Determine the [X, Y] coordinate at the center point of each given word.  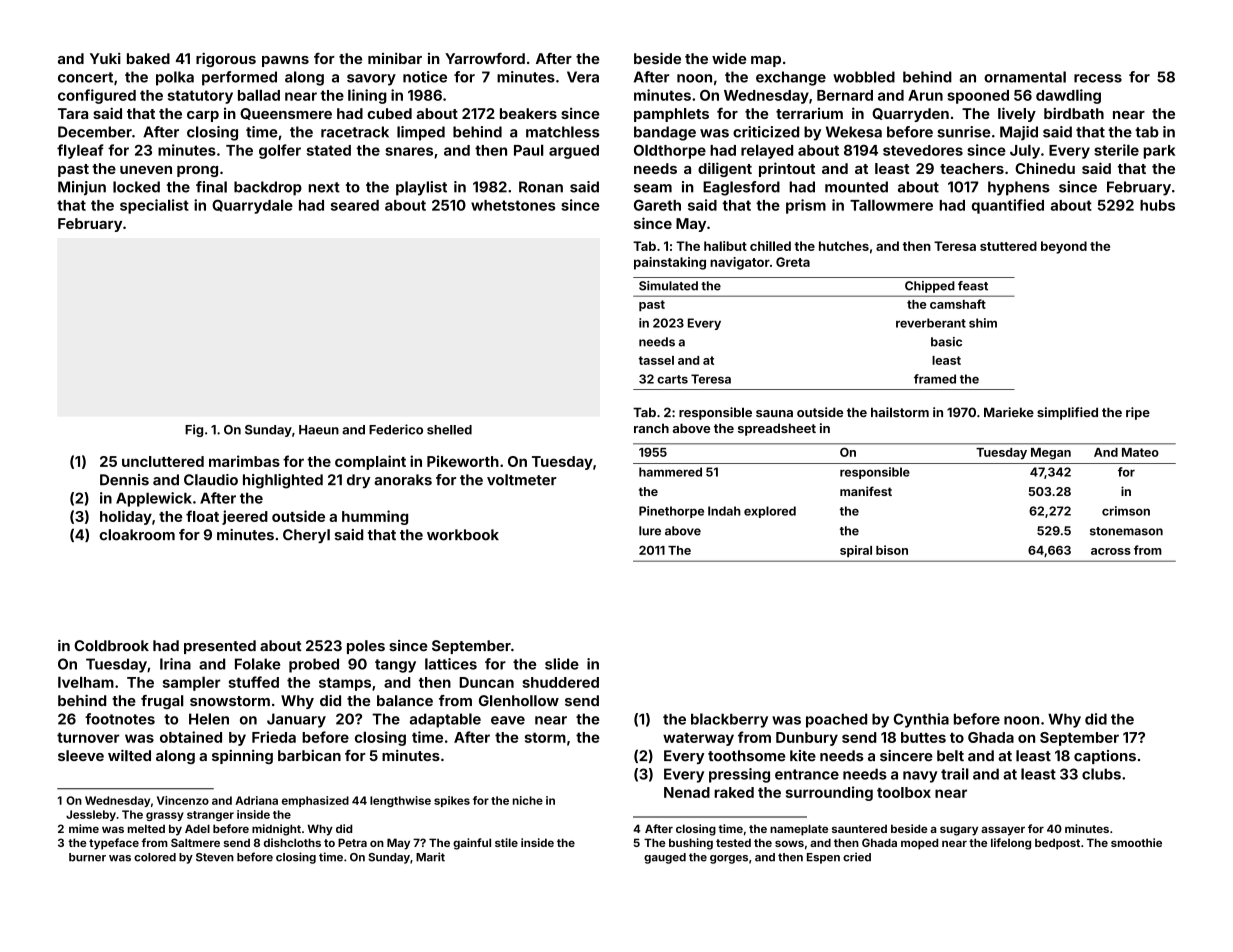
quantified [1007, 206]
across [1111, 551]
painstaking [670, 263]
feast [973, 286]
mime [84, 828]
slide [562, 664]
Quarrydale [252, 206]
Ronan [541, 187]
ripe [1138, 413]
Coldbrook [111, 646]
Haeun [319, 430]
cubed [389, 113]
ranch [651, 428]
